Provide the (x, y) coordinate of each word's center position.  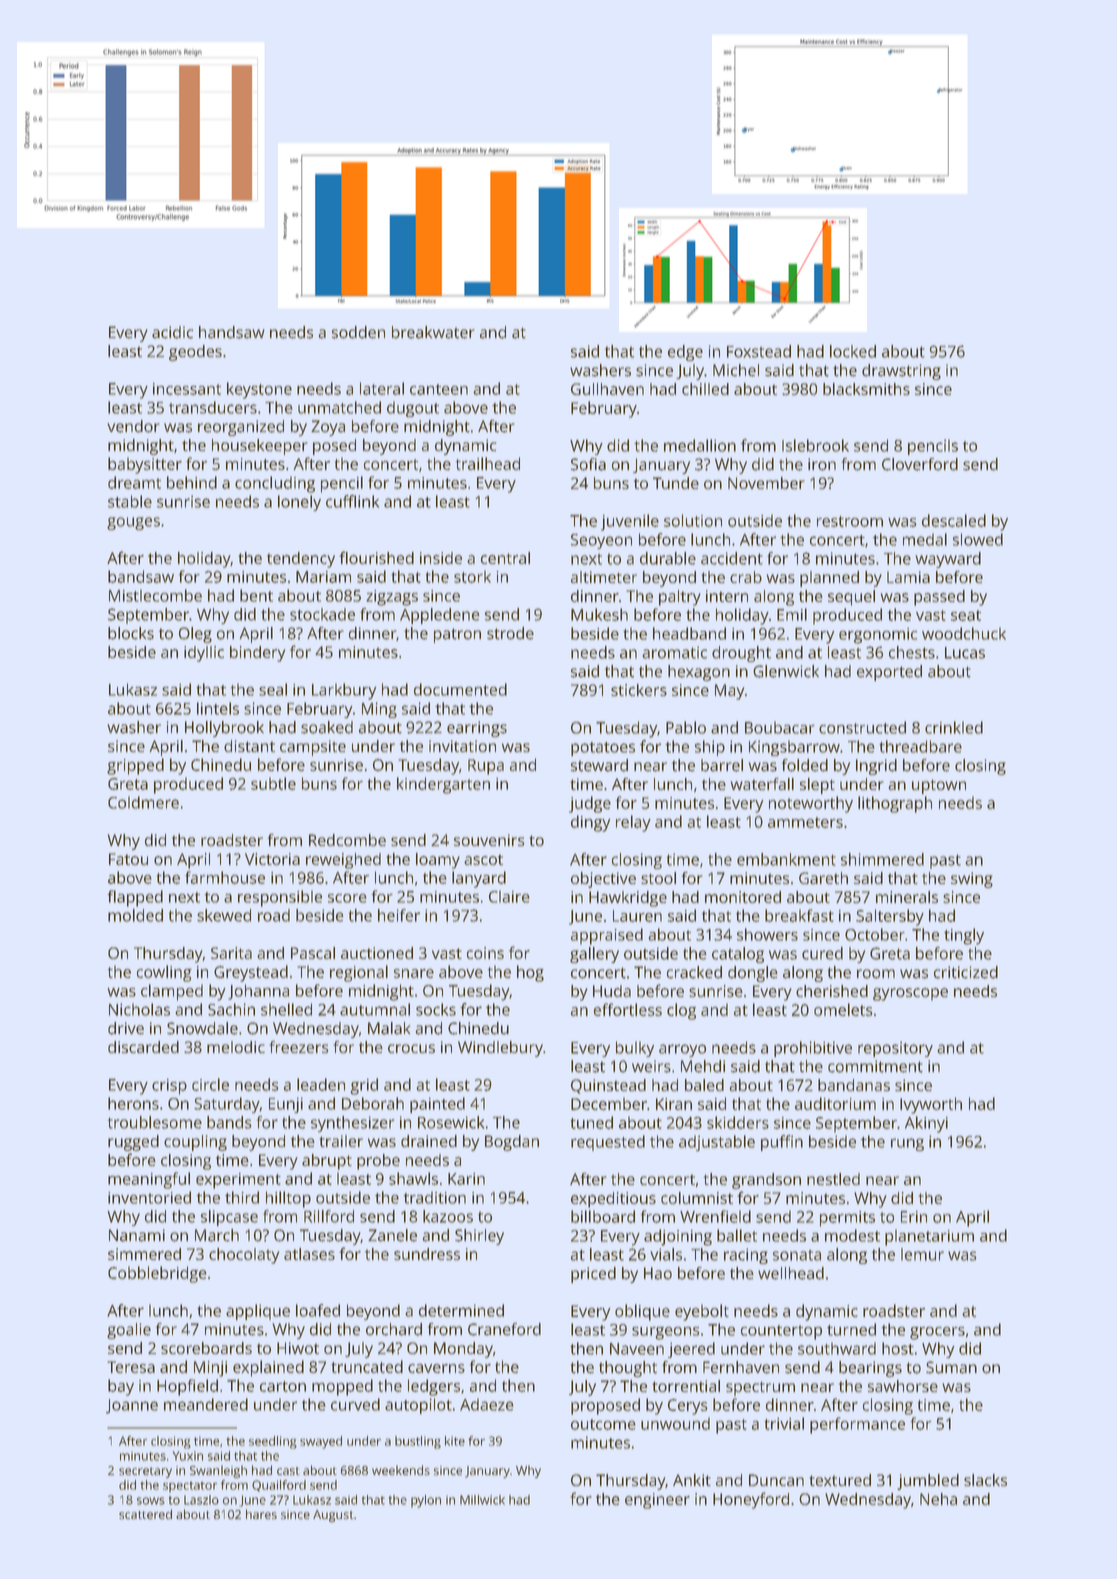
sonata (797, 1255)
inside (441, 558)
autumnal (375, 1009)
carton (283, 1386)
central (505, 558)
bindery (257, 654)
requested (608, 1143)
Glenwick (786, 671)
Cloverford (920, 464)
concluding (275, 484)
